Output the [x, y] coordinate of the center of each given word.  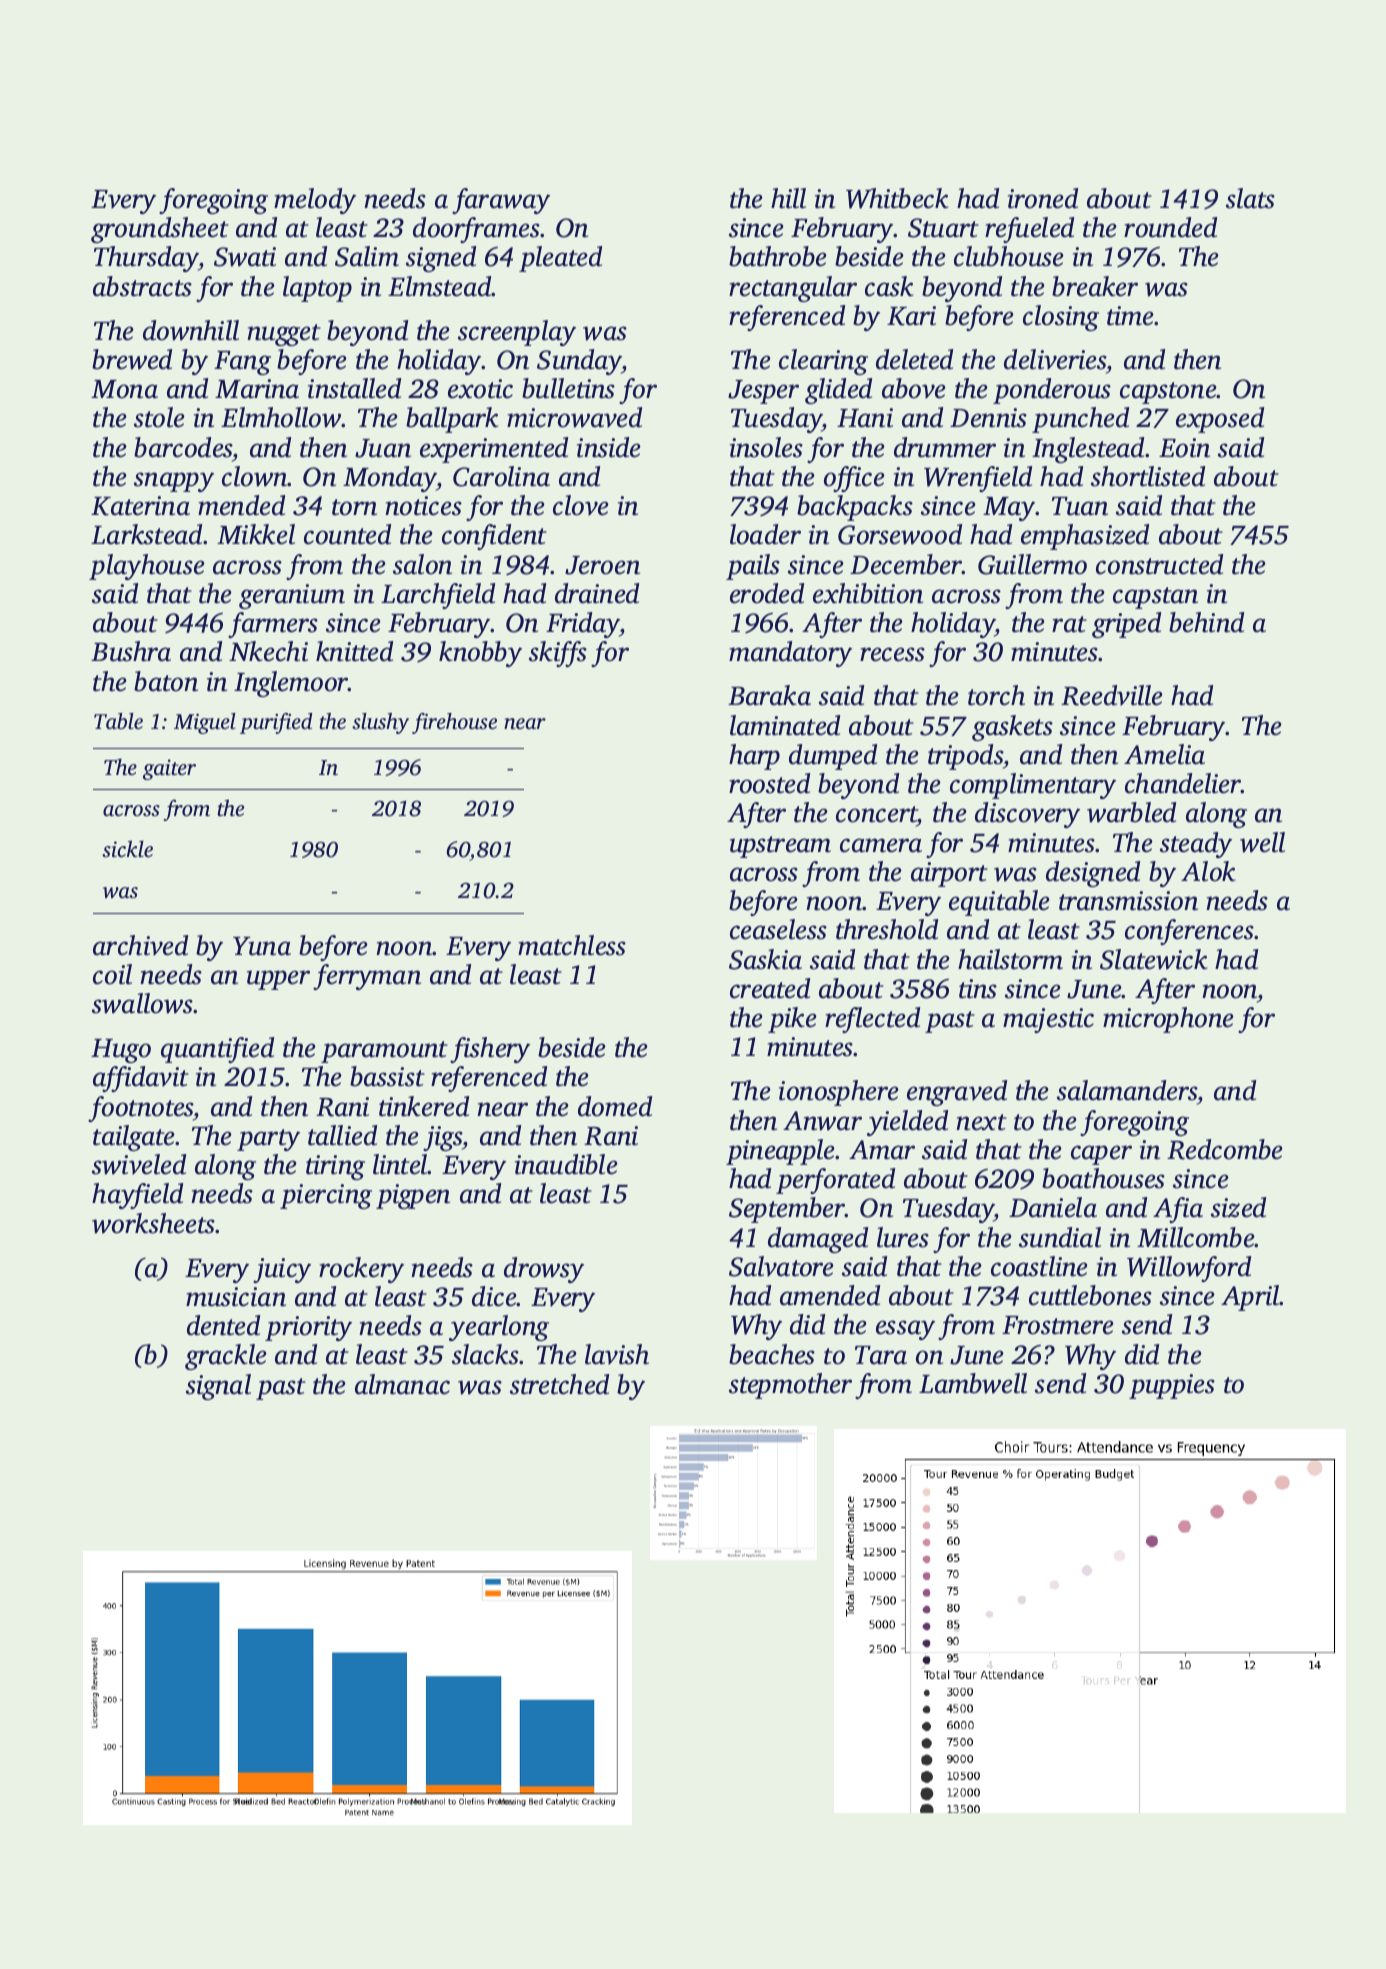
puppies [1172, 1386]
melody [315, 201]
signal [218, 1387]
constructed [1159, 564]
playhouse [147, 567]
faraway [501, 201]
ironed [1043, 198]
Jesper [763, 392]
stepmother [790, 1386]
